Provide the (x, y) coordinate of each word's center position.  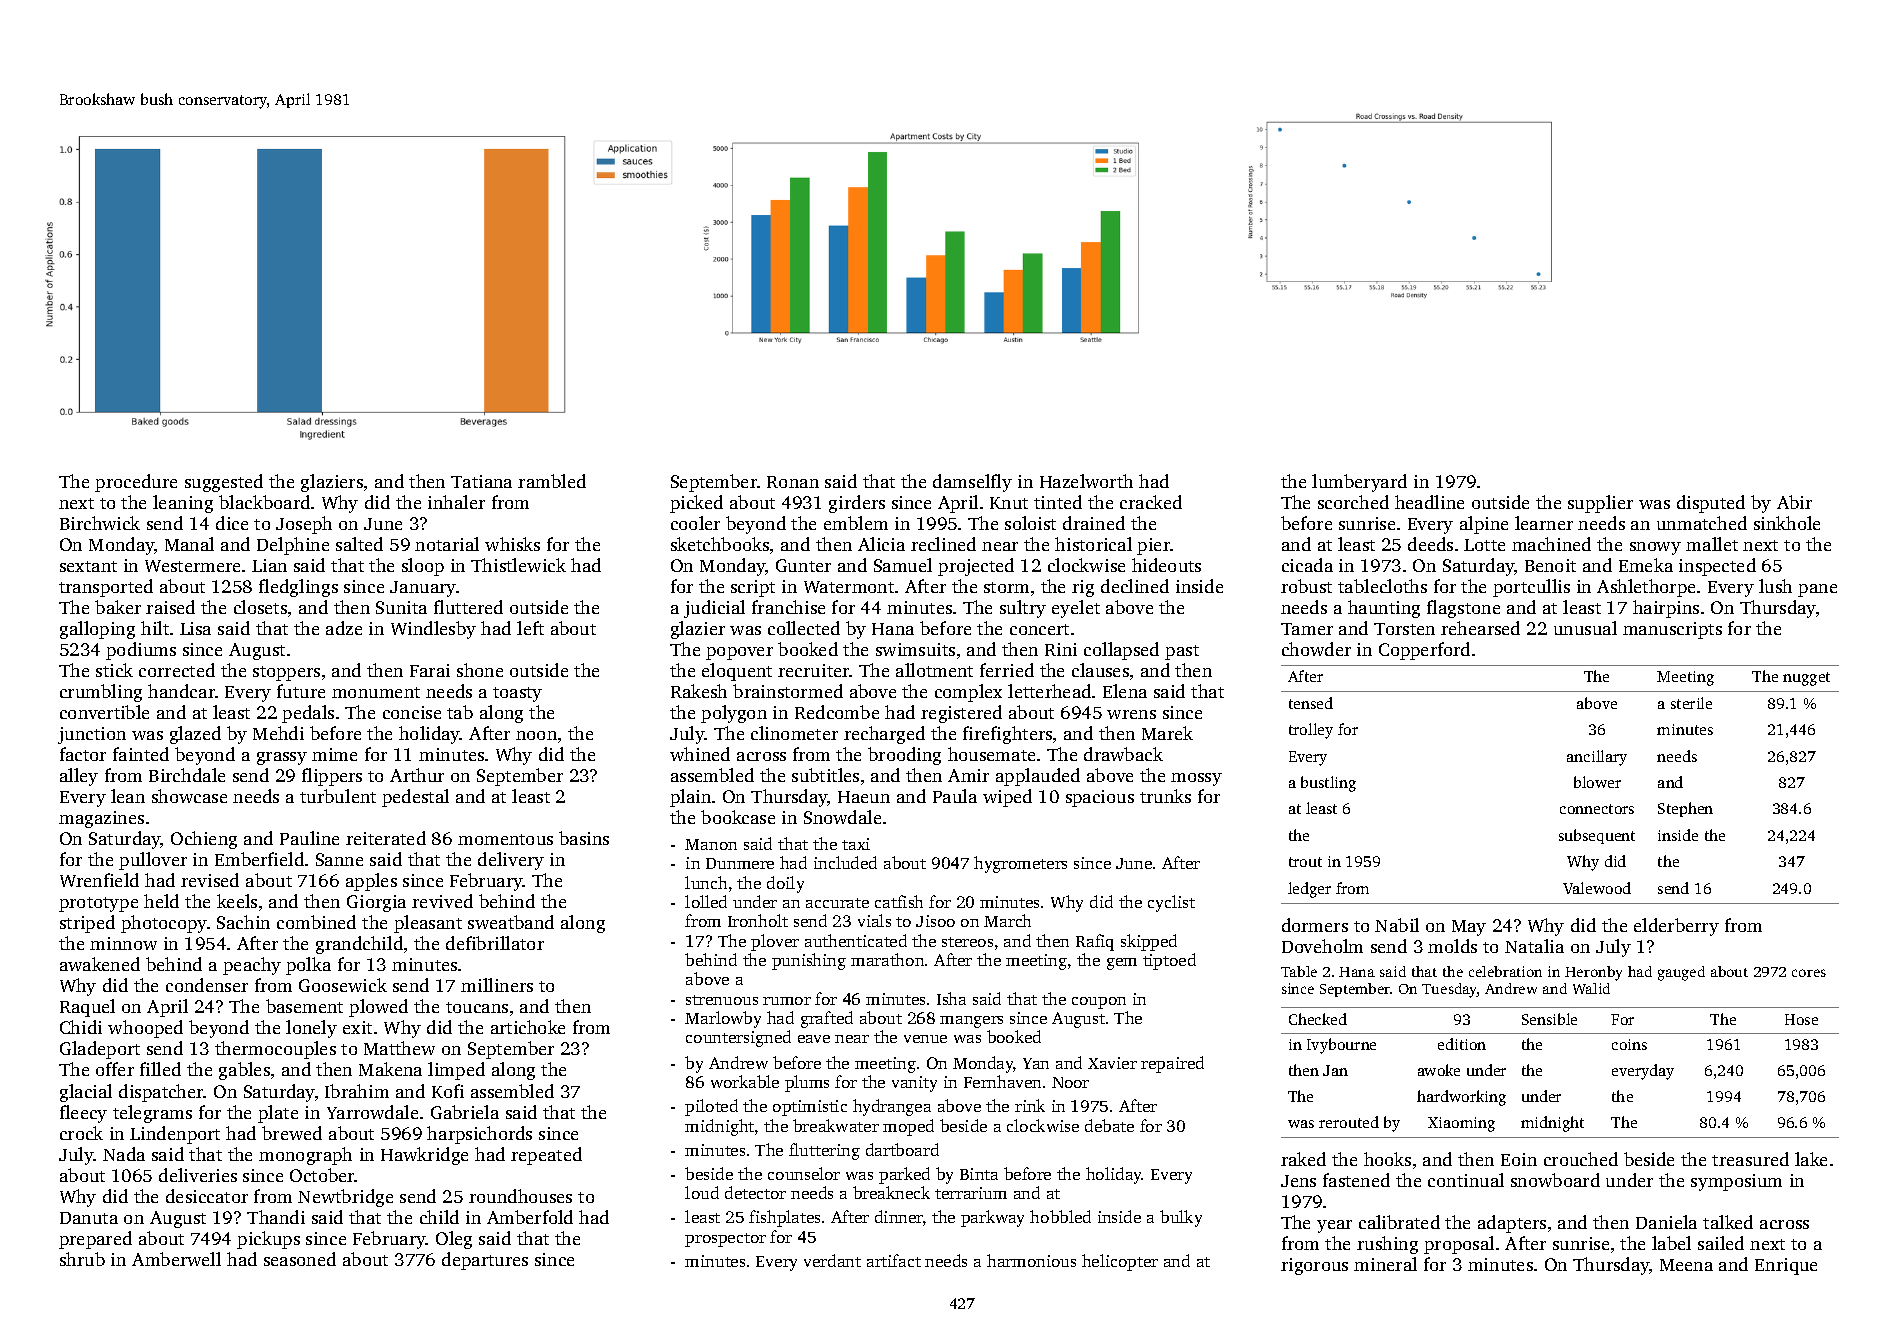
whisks (512, 544)
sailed (1721, 1243)
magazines (101, 819)
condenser (207, 985)
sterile (1691, 703)
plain (690, 798)
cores (1809, 973)
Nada (124, 1154)
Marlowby (723, 1019)
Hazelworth (1086, 481)
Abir (1794, 502)
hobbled (1060, 1216)
